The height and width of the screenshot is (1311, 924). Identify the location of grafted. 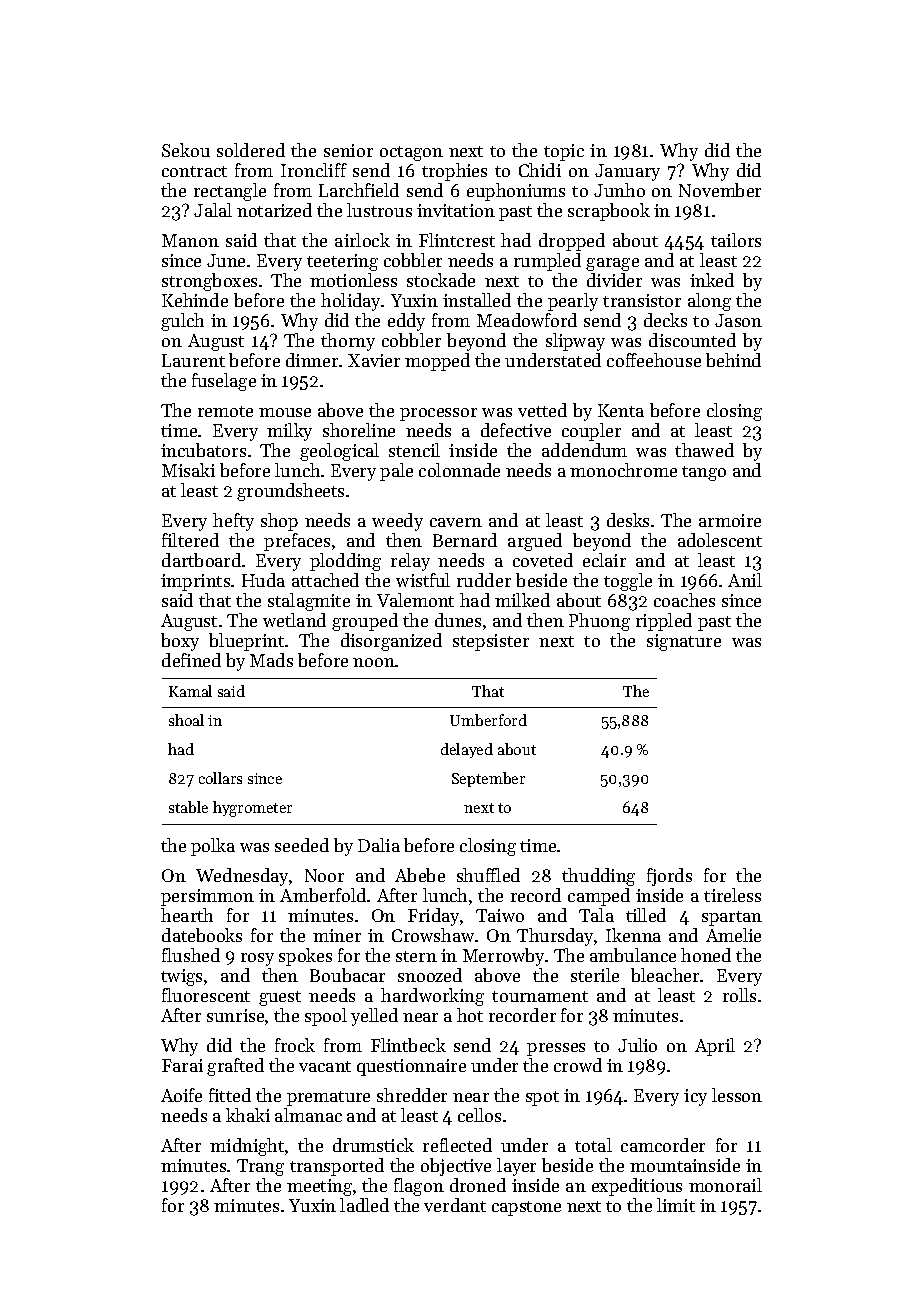
(235, 1067).
